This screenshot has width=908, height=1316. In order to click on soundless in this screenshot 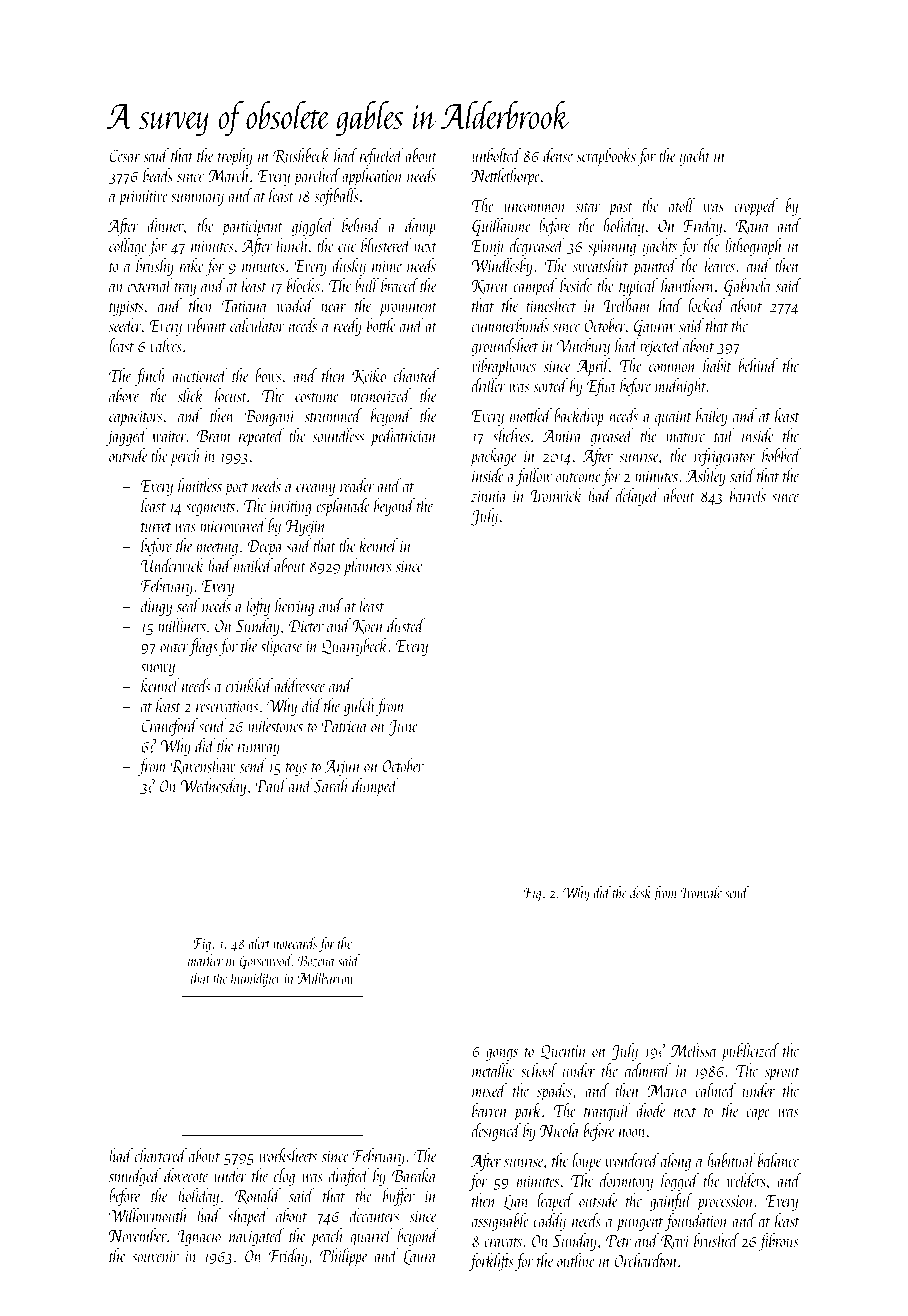, I will do `click(338, 435)`.
